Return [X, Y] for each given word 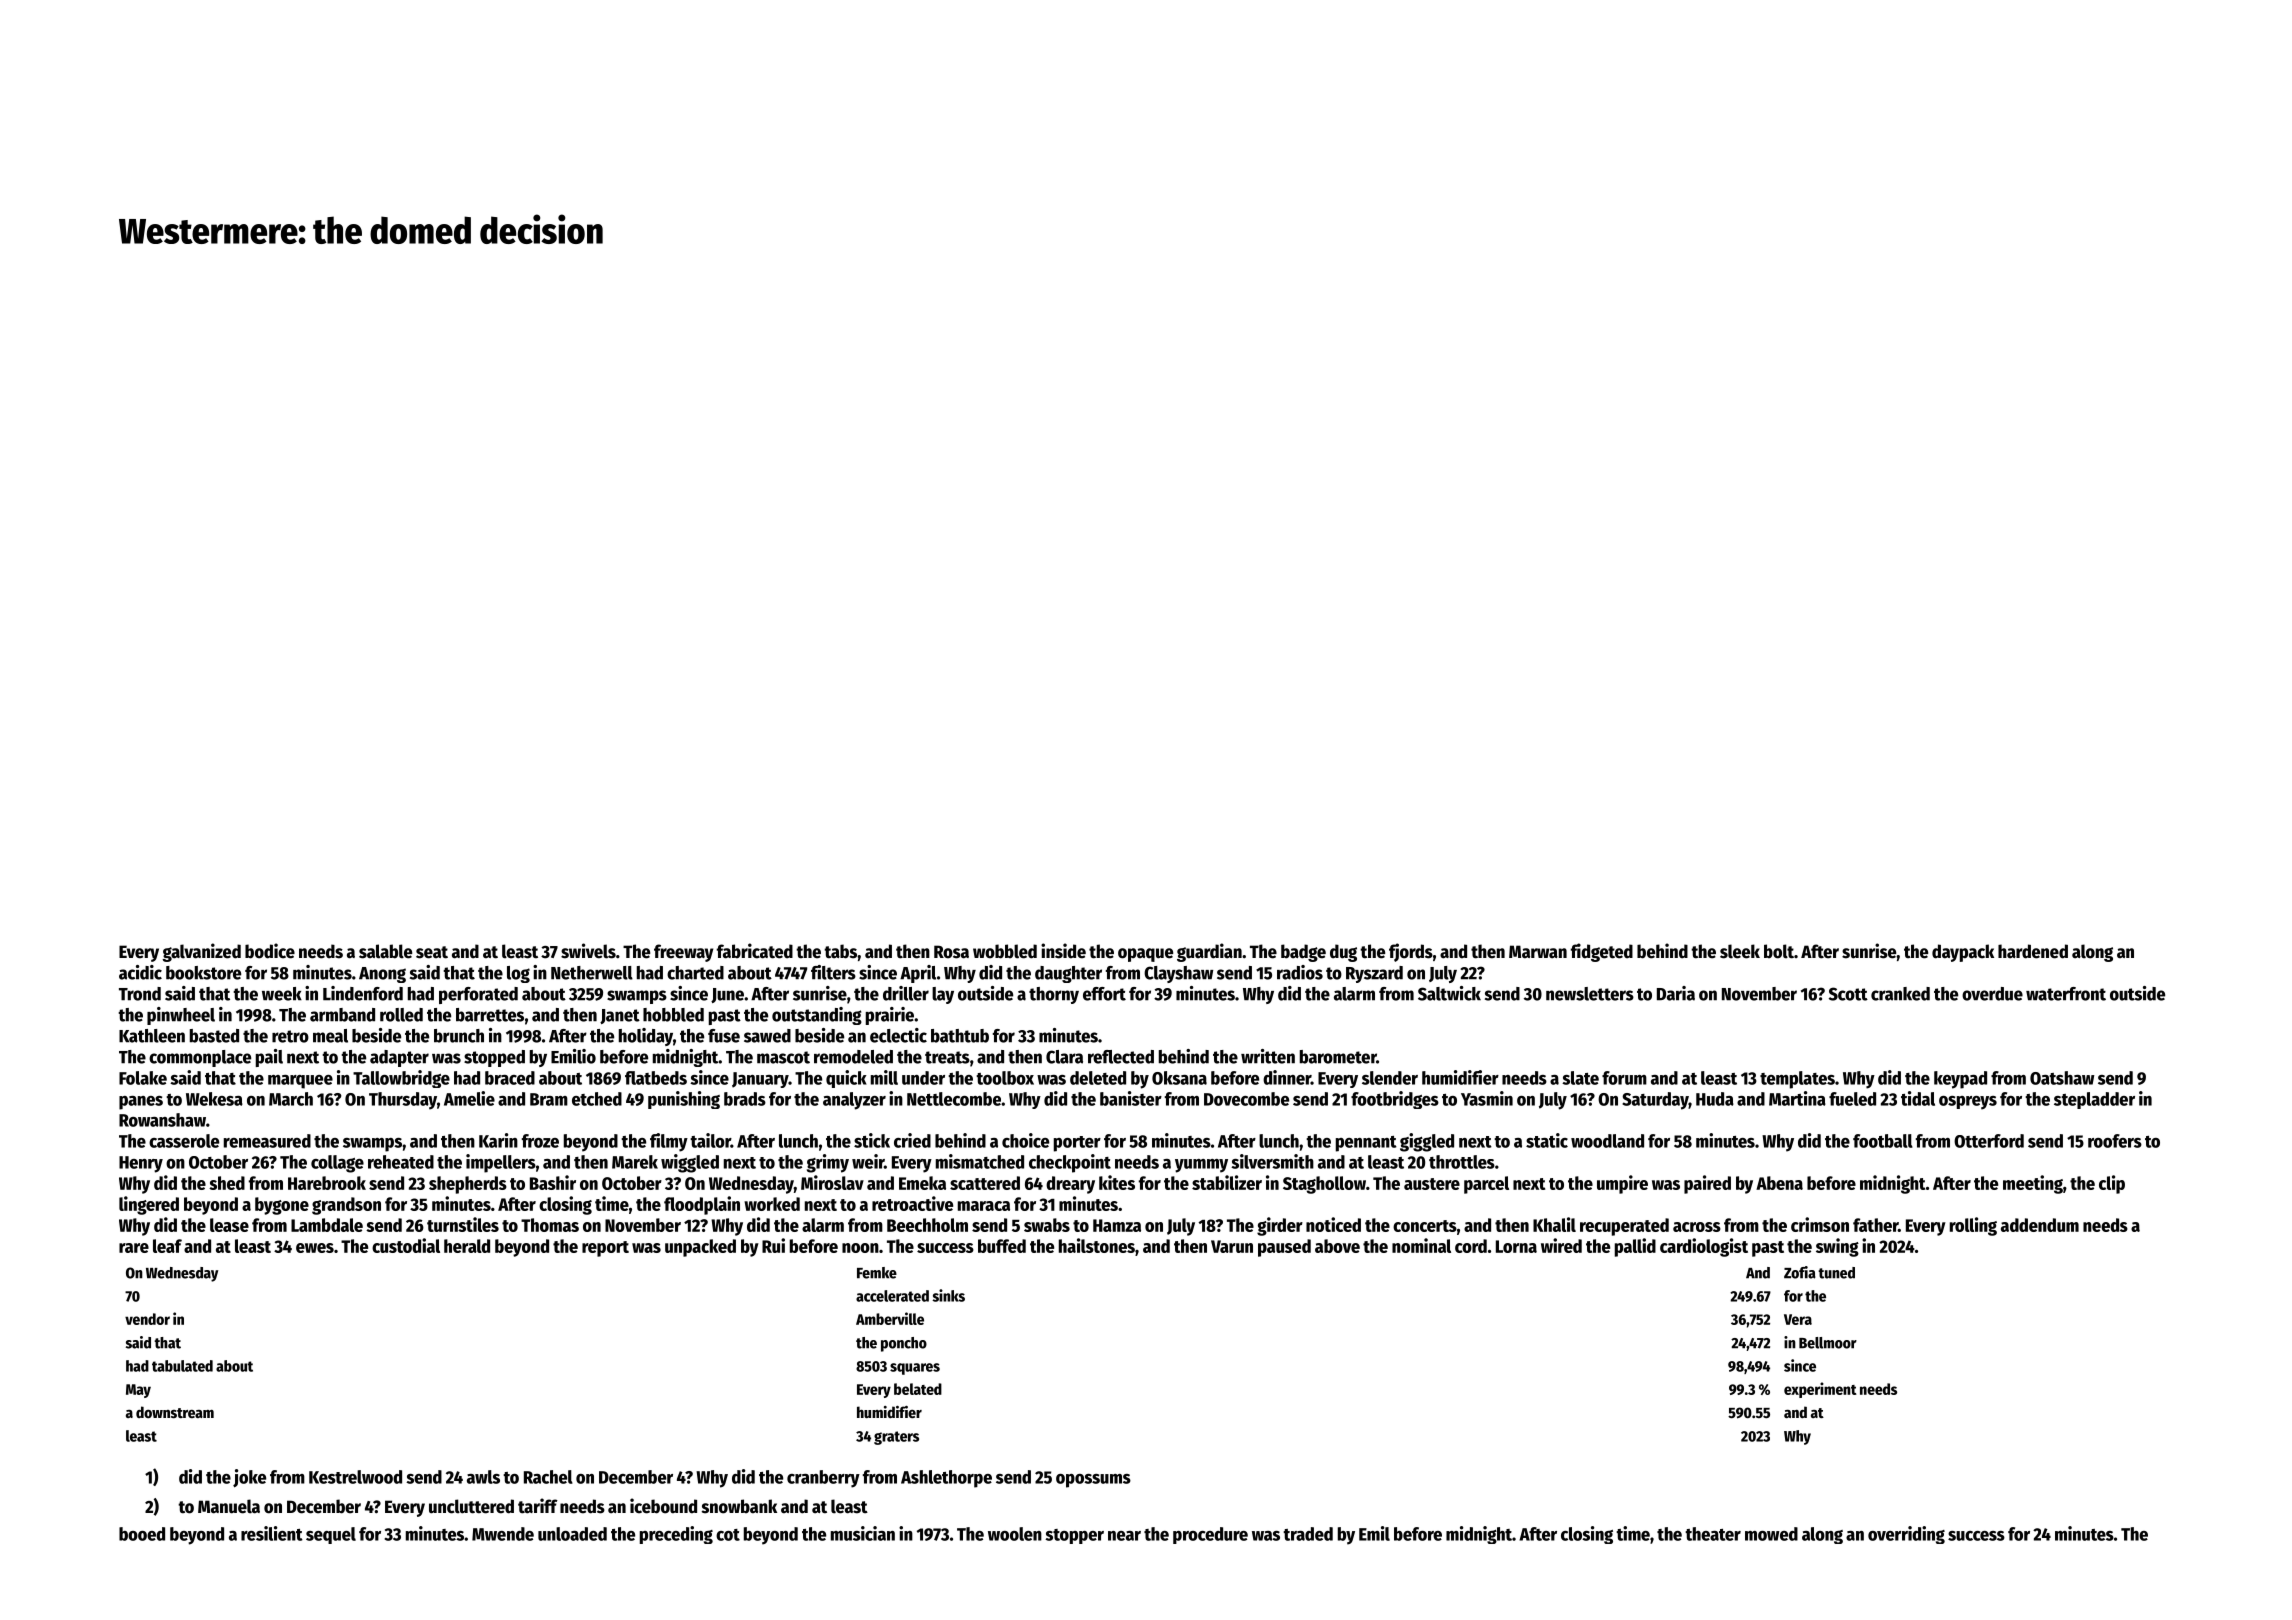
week [282, 994]
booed [142, 1534]
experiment [1820, 1390]
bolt [1779, 951]
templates [1797, 1080]
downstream [175, 1412]
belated [918, 1389]
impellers [501, 1163]
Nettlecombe [954, 1099]
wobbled [1005, 951]
